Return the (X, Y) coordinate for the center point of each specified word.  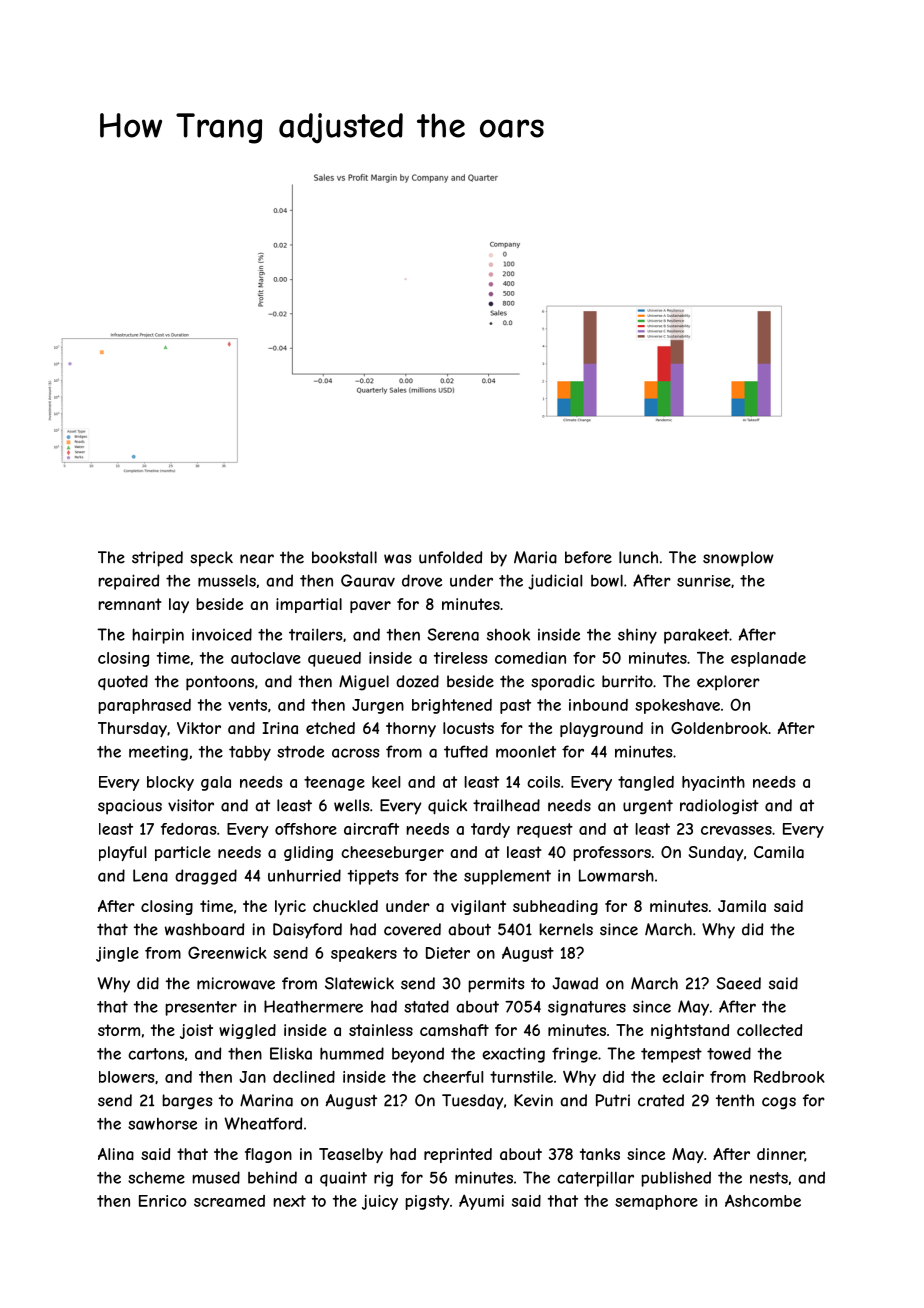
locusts (468, 728)
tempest (671, 1055)
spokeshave (677, 706)
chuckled (345, 906)
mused (216, 1177)
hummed (352, 1053)
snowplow (738, 559)
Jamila (742, 906)
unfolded (450, 557)
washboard (204, 929)
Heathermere (313, 1006)
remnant (130, 604)
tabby (250, 753)
